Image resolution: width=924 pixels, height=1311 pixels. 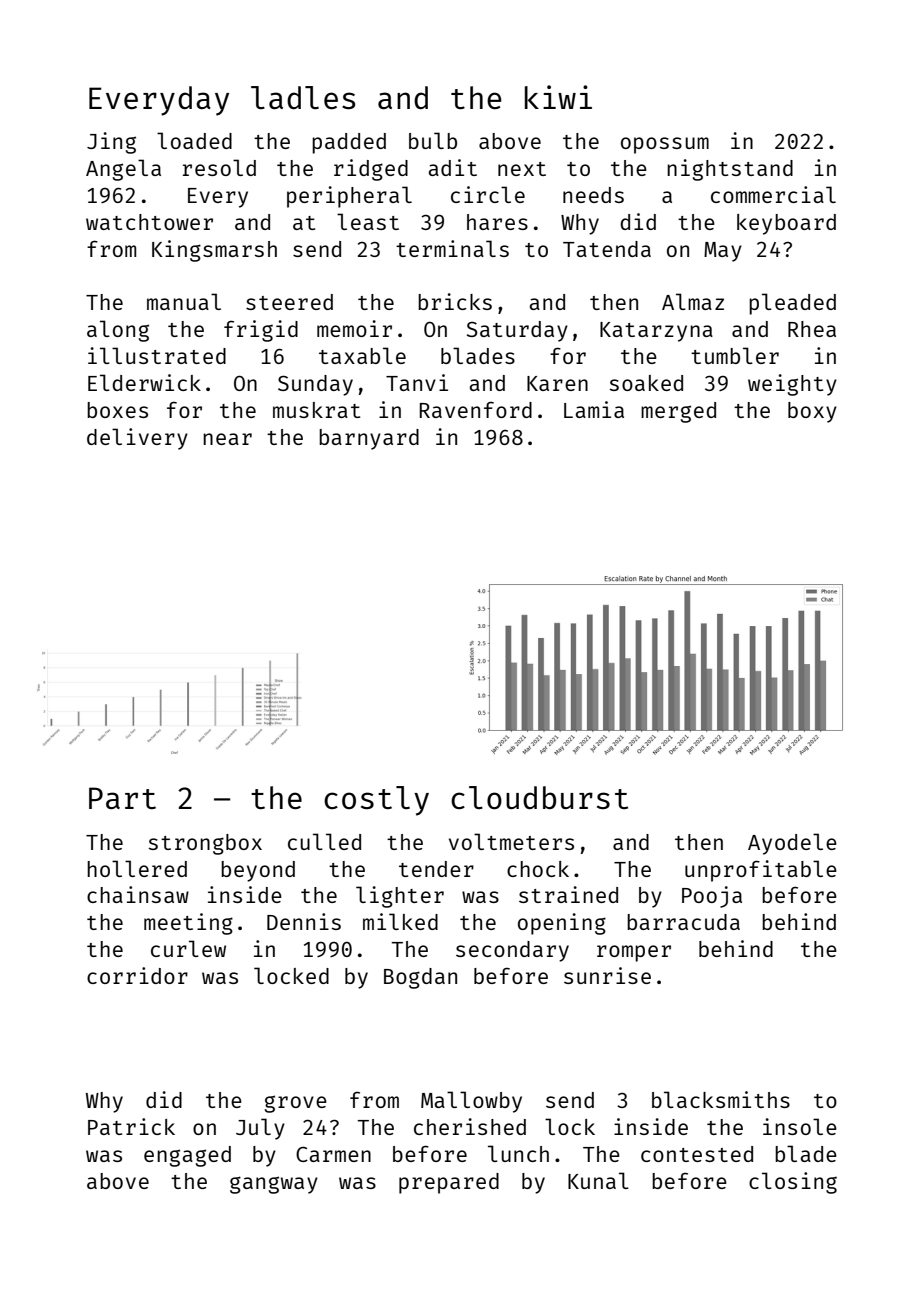 What do you see at coordinates (793, 1183) in the document?
I see `closing` at bounding box center [793, 1183].
